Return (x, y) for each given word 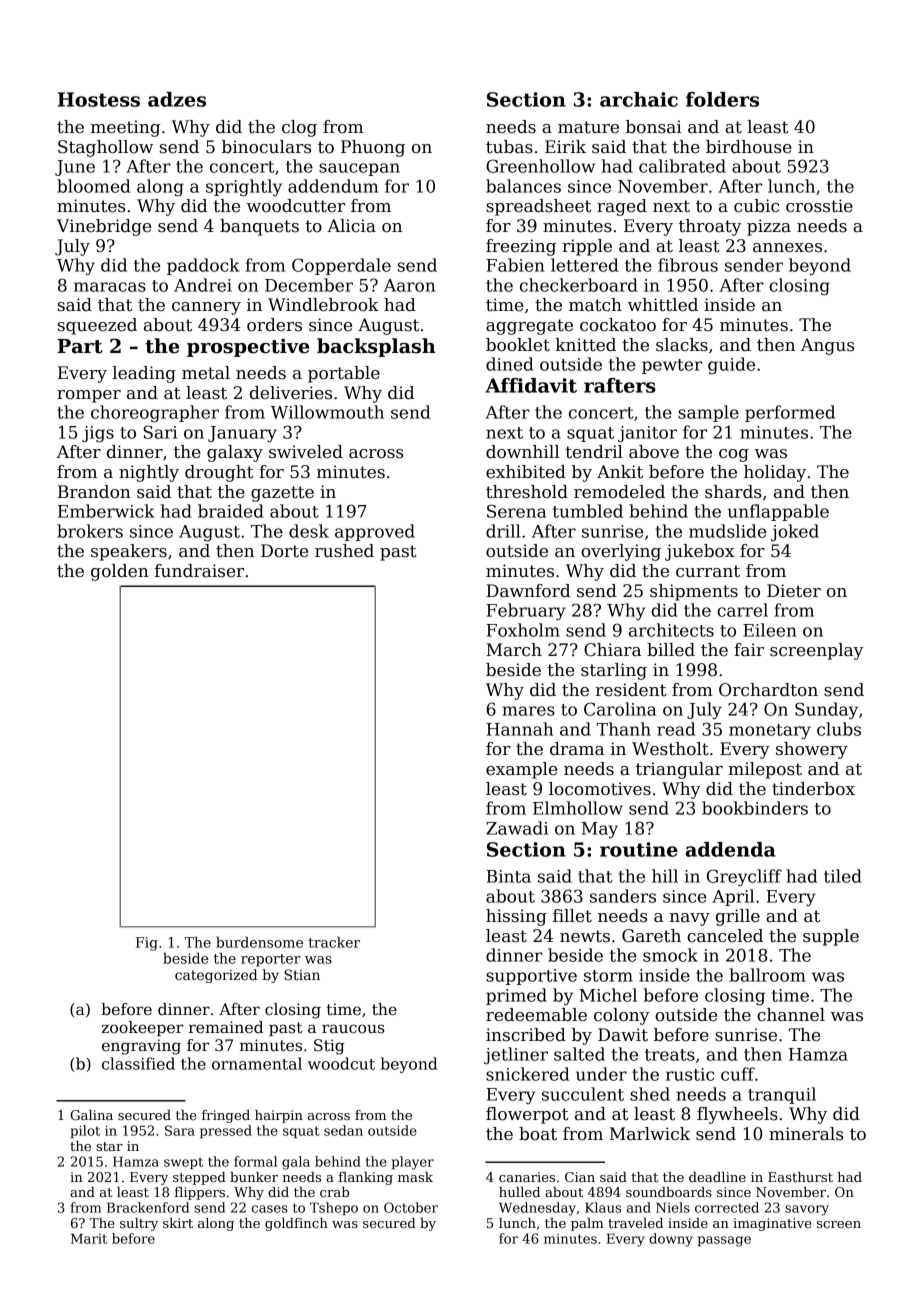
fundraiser (199, 571)
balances (523, 186)
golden (120, 572)
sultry (139, 1224)
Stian (302, 974)
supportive (531, 977)
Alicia (351, 225)
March (514, 650)
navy (690, 919)
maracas (110, 287)
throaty (710, 227)
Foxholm (523, 630)
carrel (742, 610)
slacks (682, 345)
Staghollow (105, 148)
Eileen (770, 630)
